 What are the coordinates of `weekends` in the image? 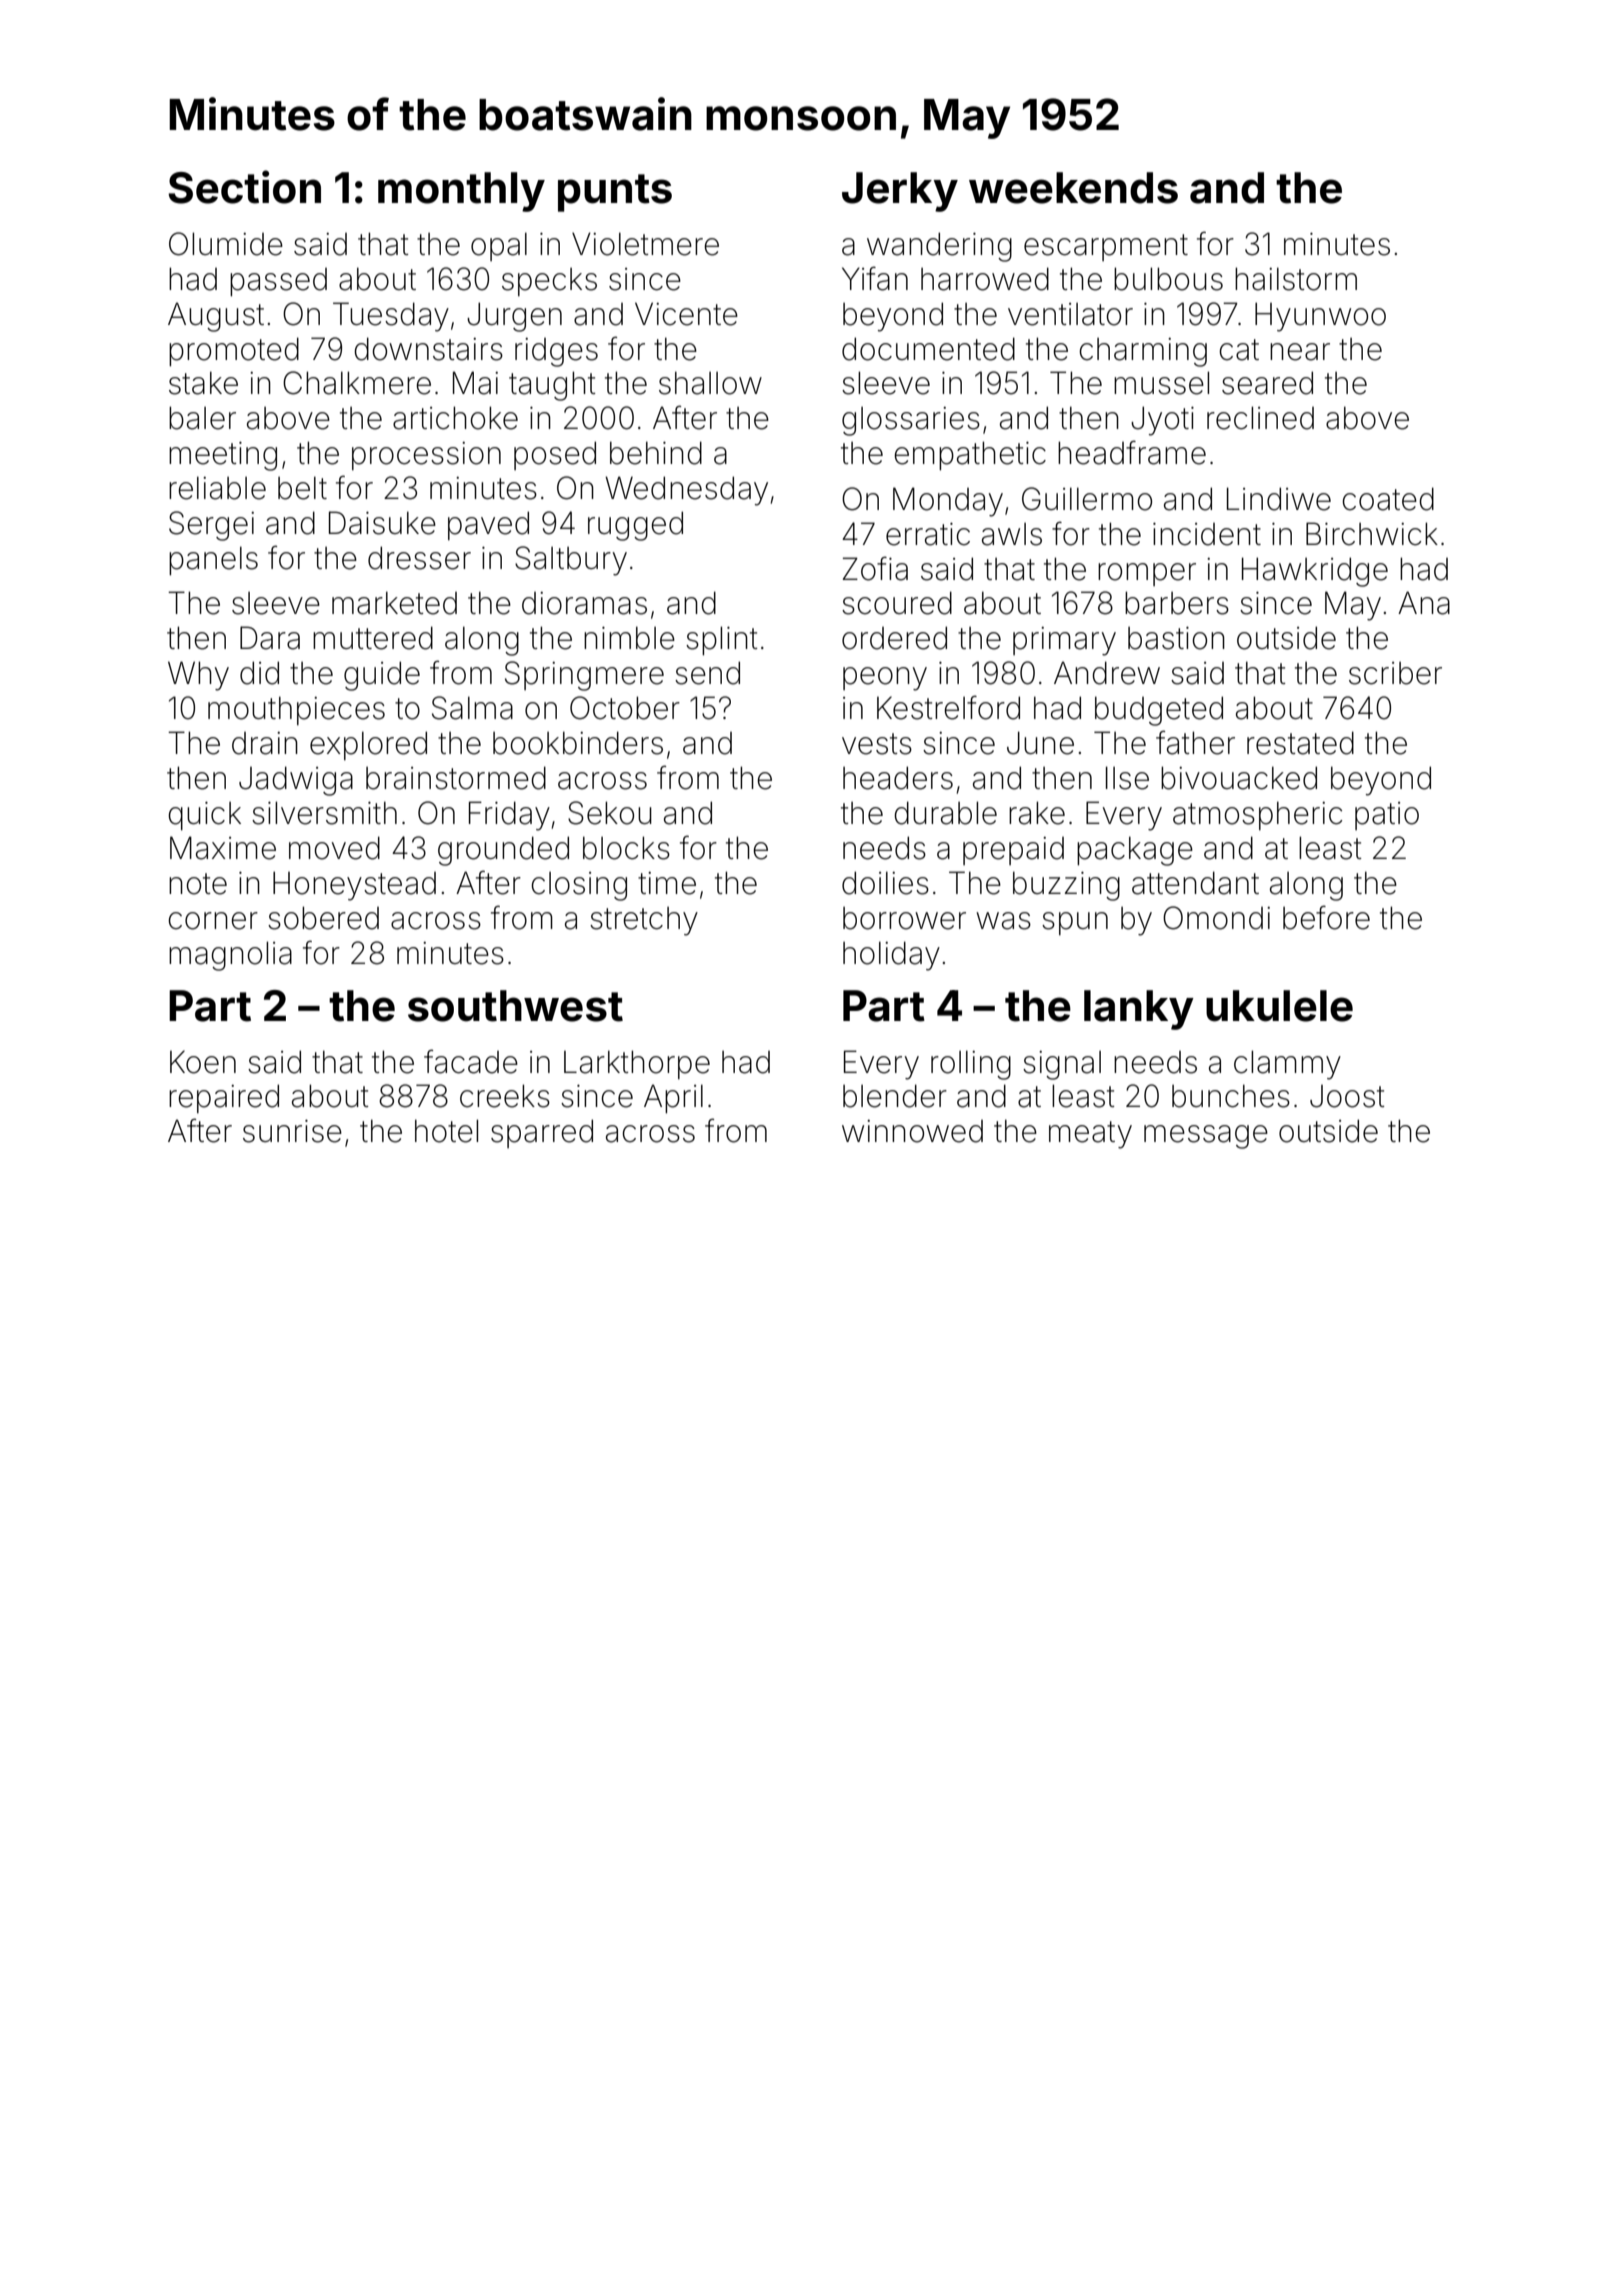 It's located at (1073, 188).
